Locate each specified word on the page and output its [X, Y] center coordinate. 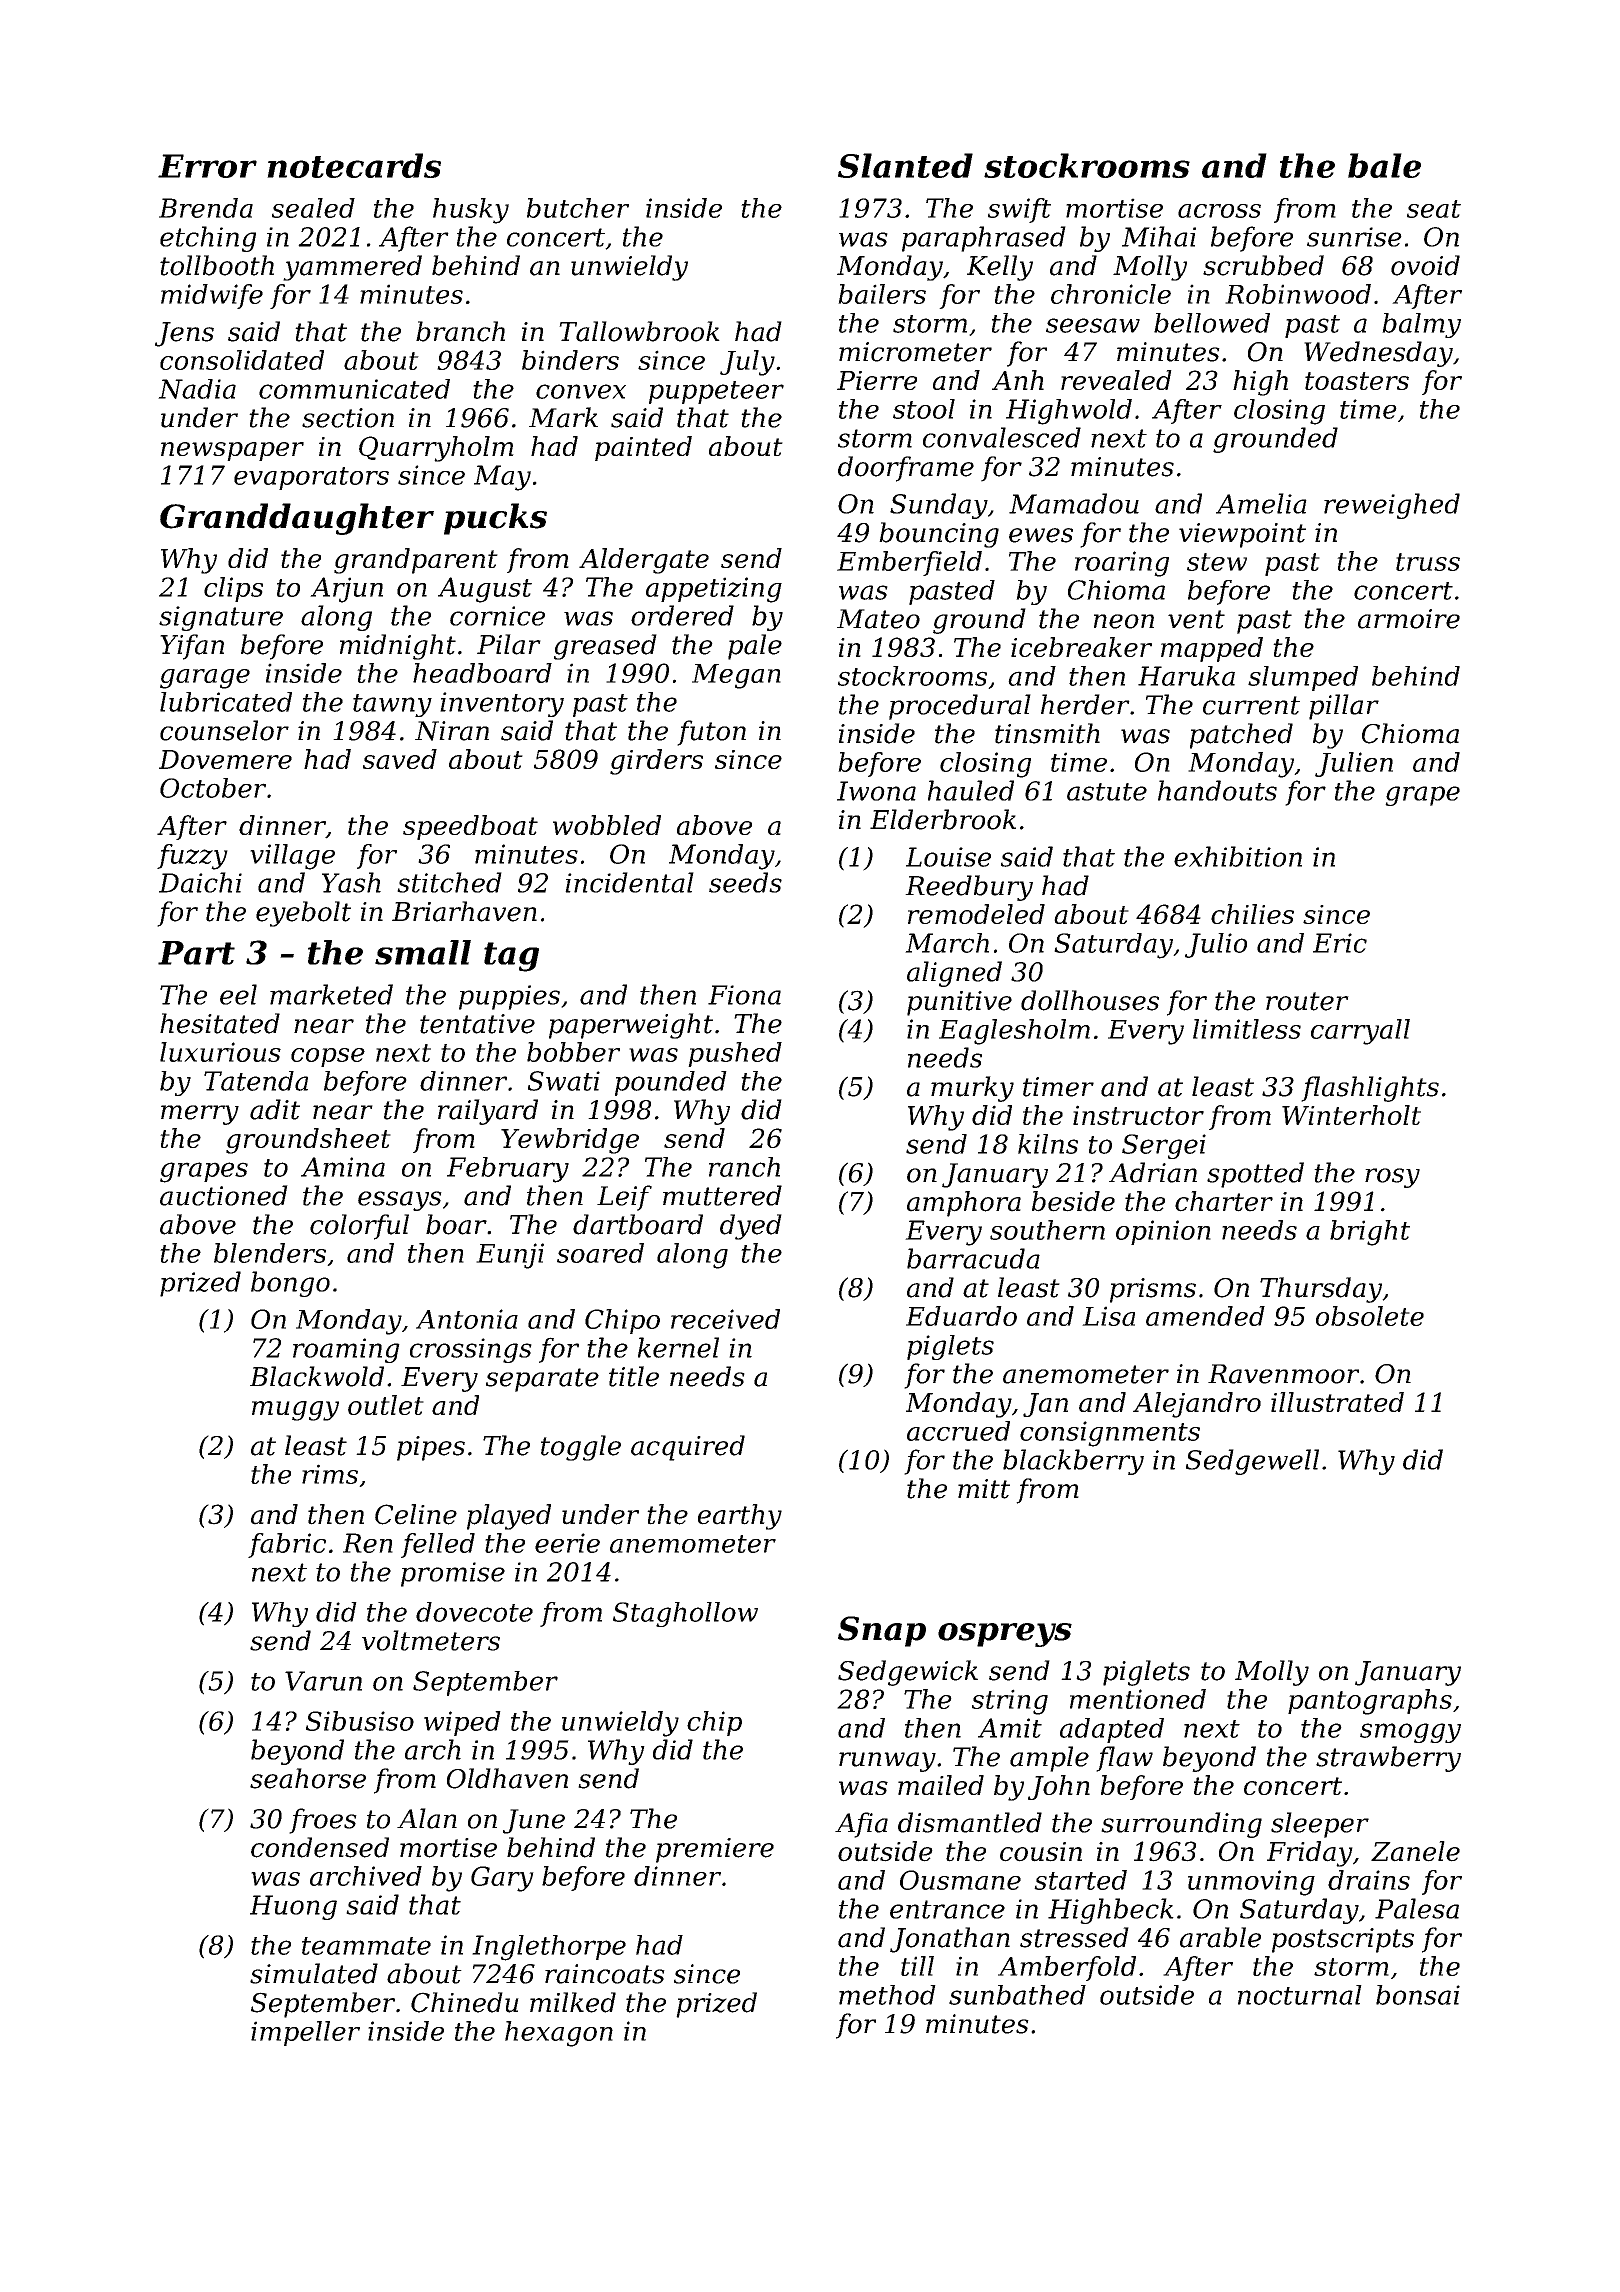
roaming [346, 1350]
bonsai [1418, 1995]
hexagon [559, 2034]
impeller [305, 2033]
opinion [1163, 1232]
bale [1384, 165]
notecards [354, 165]
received [725, 1319]
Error [207, 166]
